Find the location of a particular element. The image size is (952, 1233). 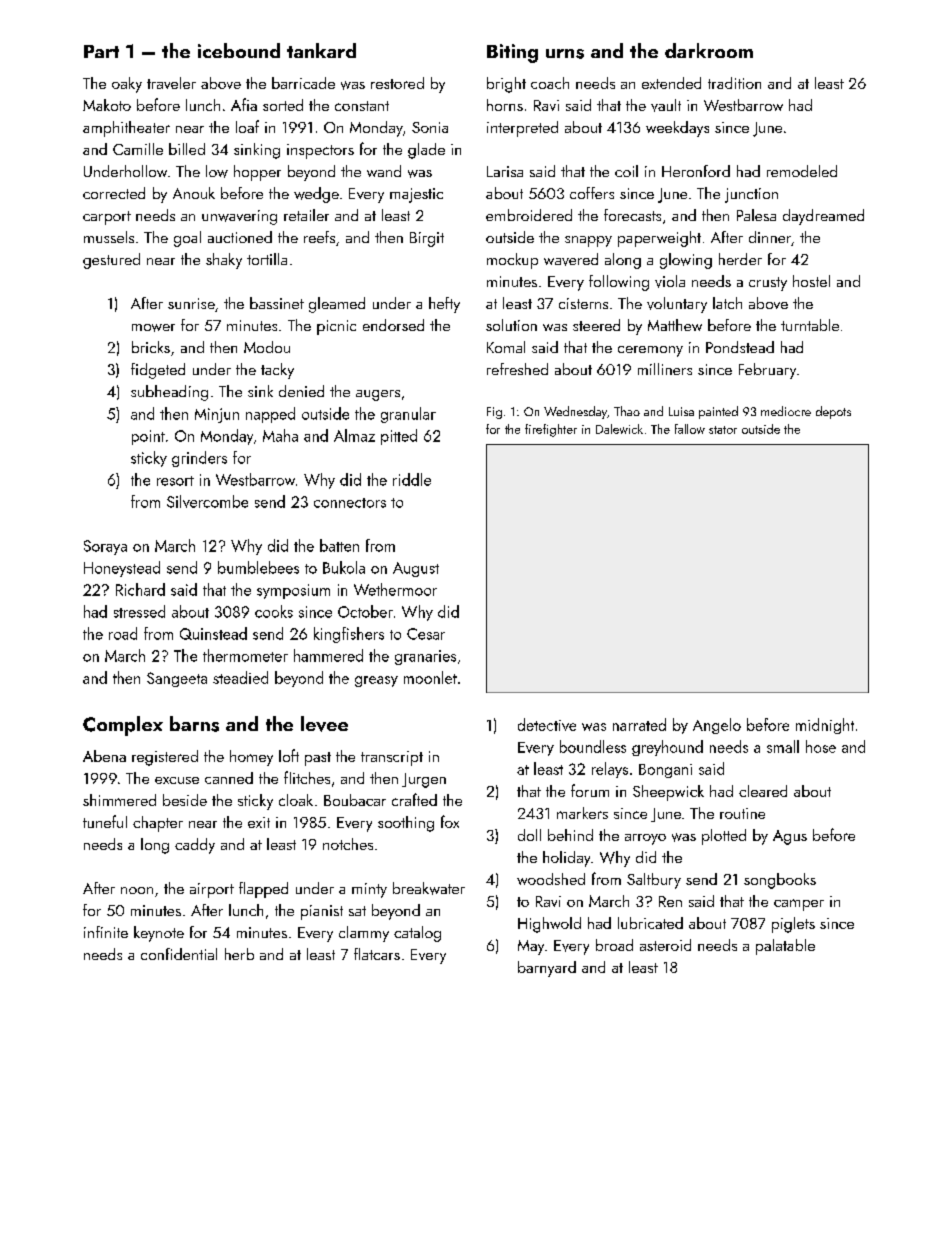

daydreamed is located at coordinates (823, 217).
